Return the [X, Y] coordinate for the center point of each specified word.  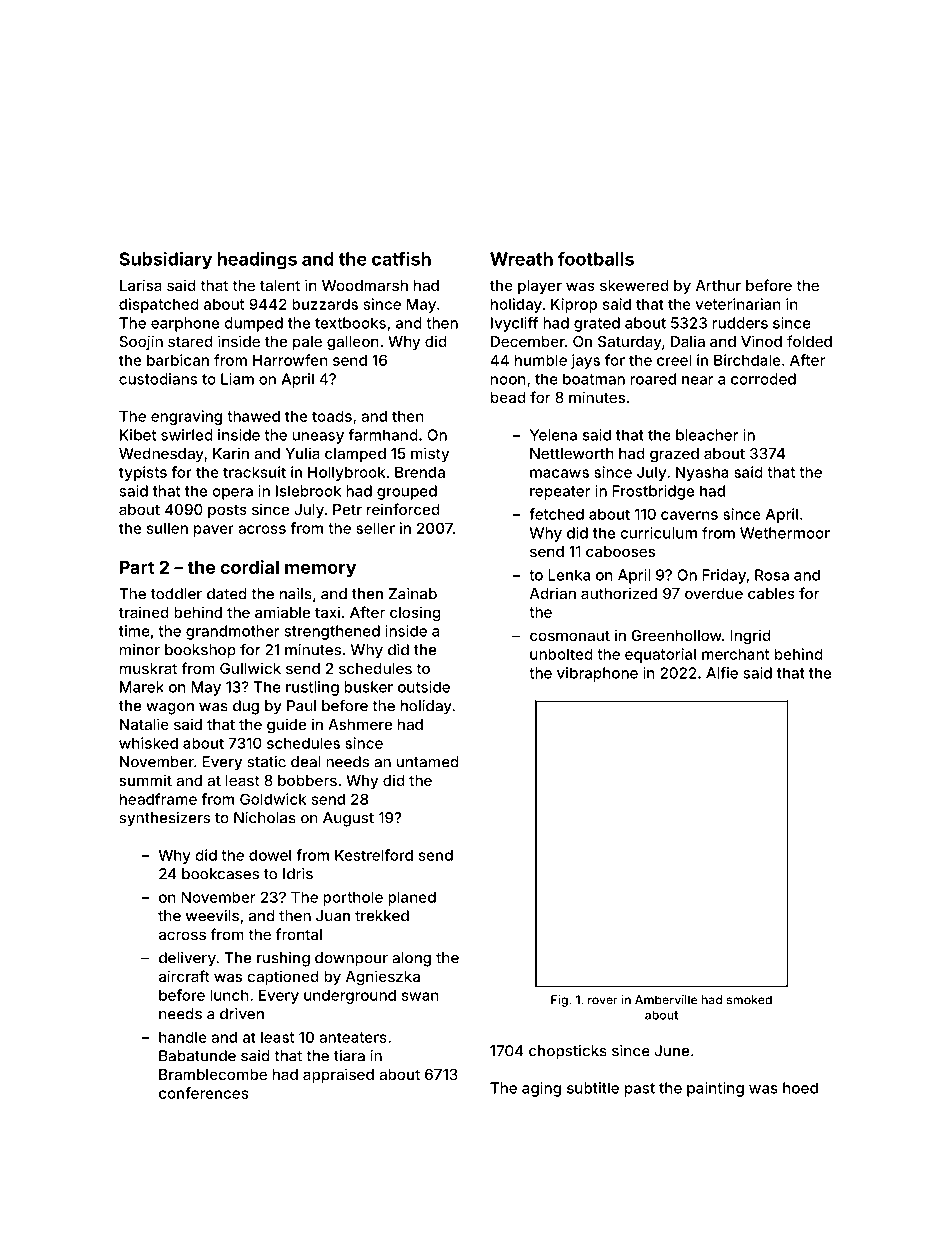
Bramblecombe [213, 1074]
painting [715, 1089]
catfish [401, 259]
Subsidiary [165, 260]
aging [541, 1089]
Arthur [718, 285]
